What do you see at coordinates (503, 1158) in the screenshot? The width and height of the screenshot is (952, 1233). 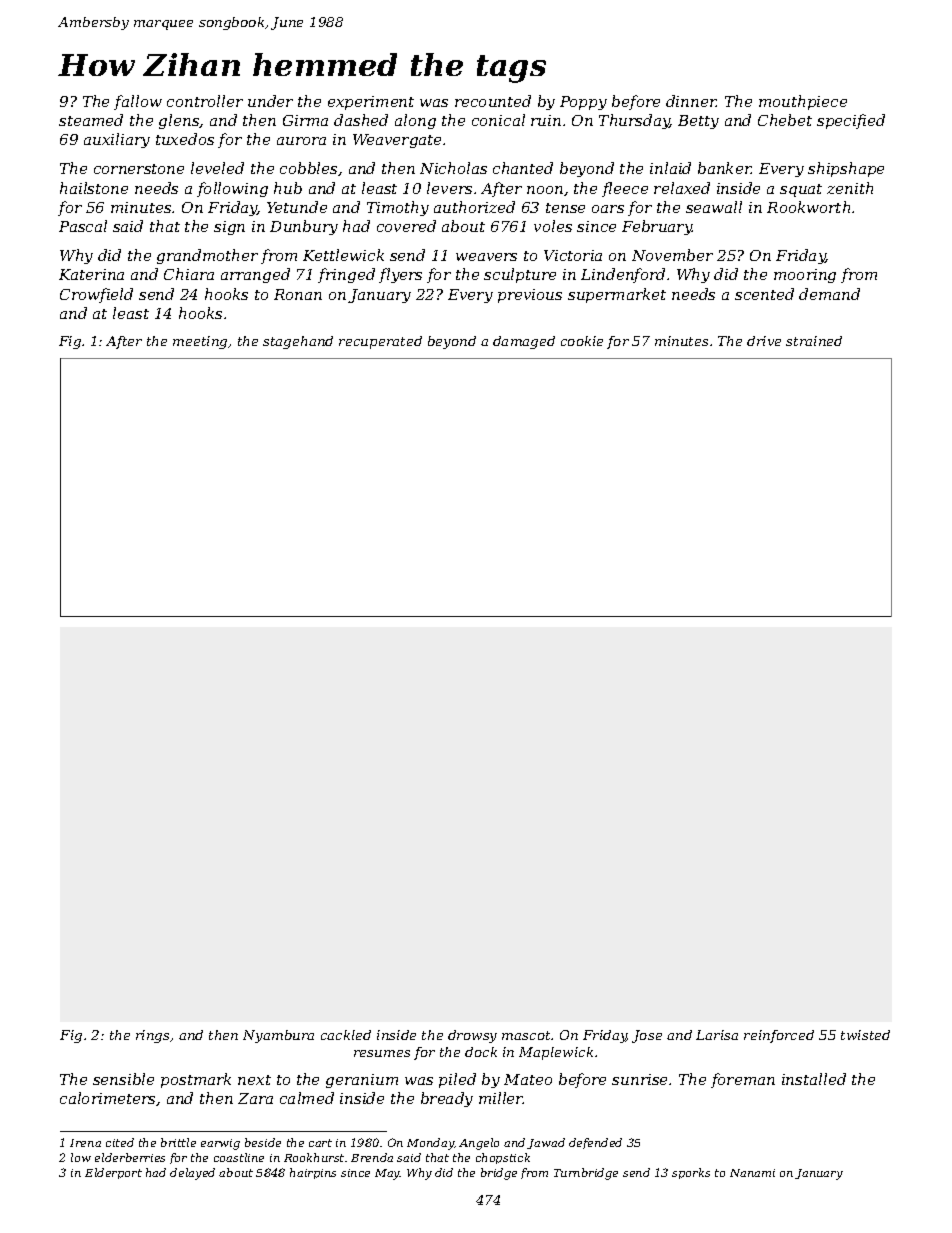 I see `chopstick` at bounding box center [503, 1158].
